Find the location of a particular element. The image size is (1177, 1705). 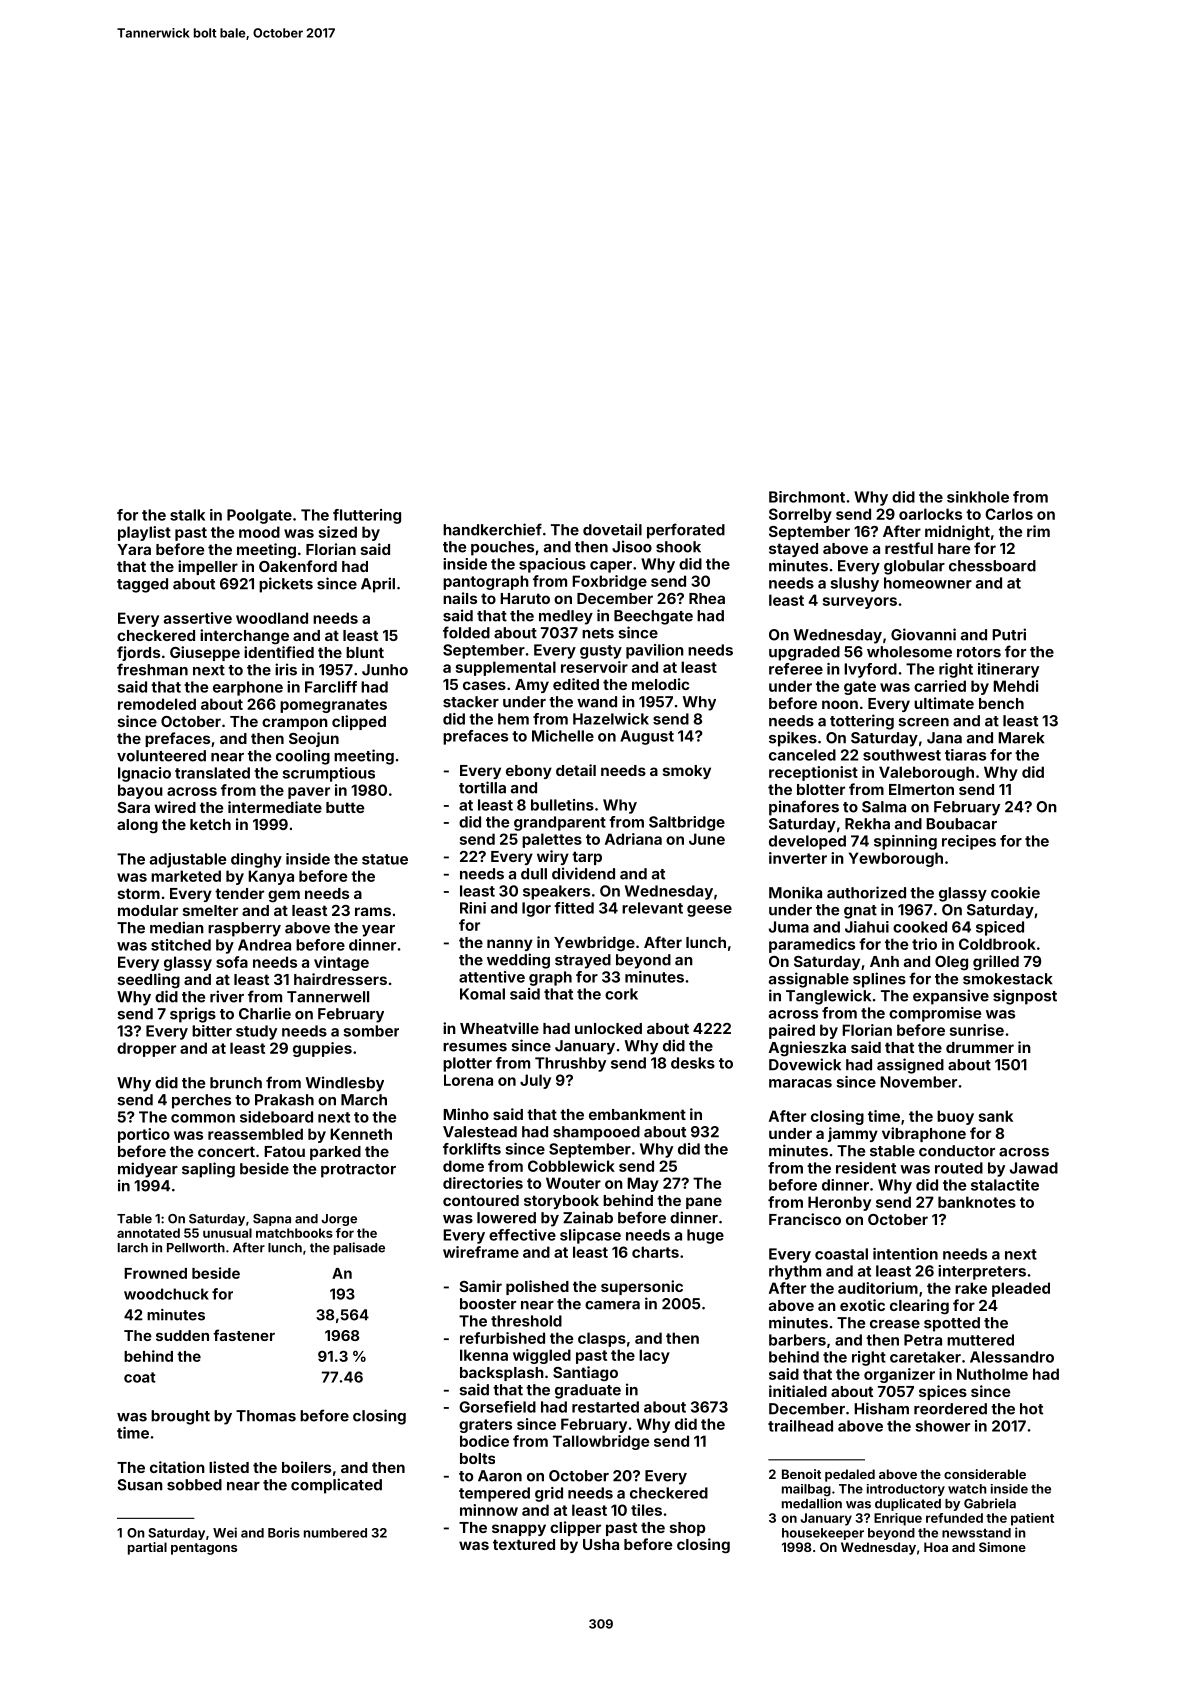

rams is located at coordinates (373, 911).
